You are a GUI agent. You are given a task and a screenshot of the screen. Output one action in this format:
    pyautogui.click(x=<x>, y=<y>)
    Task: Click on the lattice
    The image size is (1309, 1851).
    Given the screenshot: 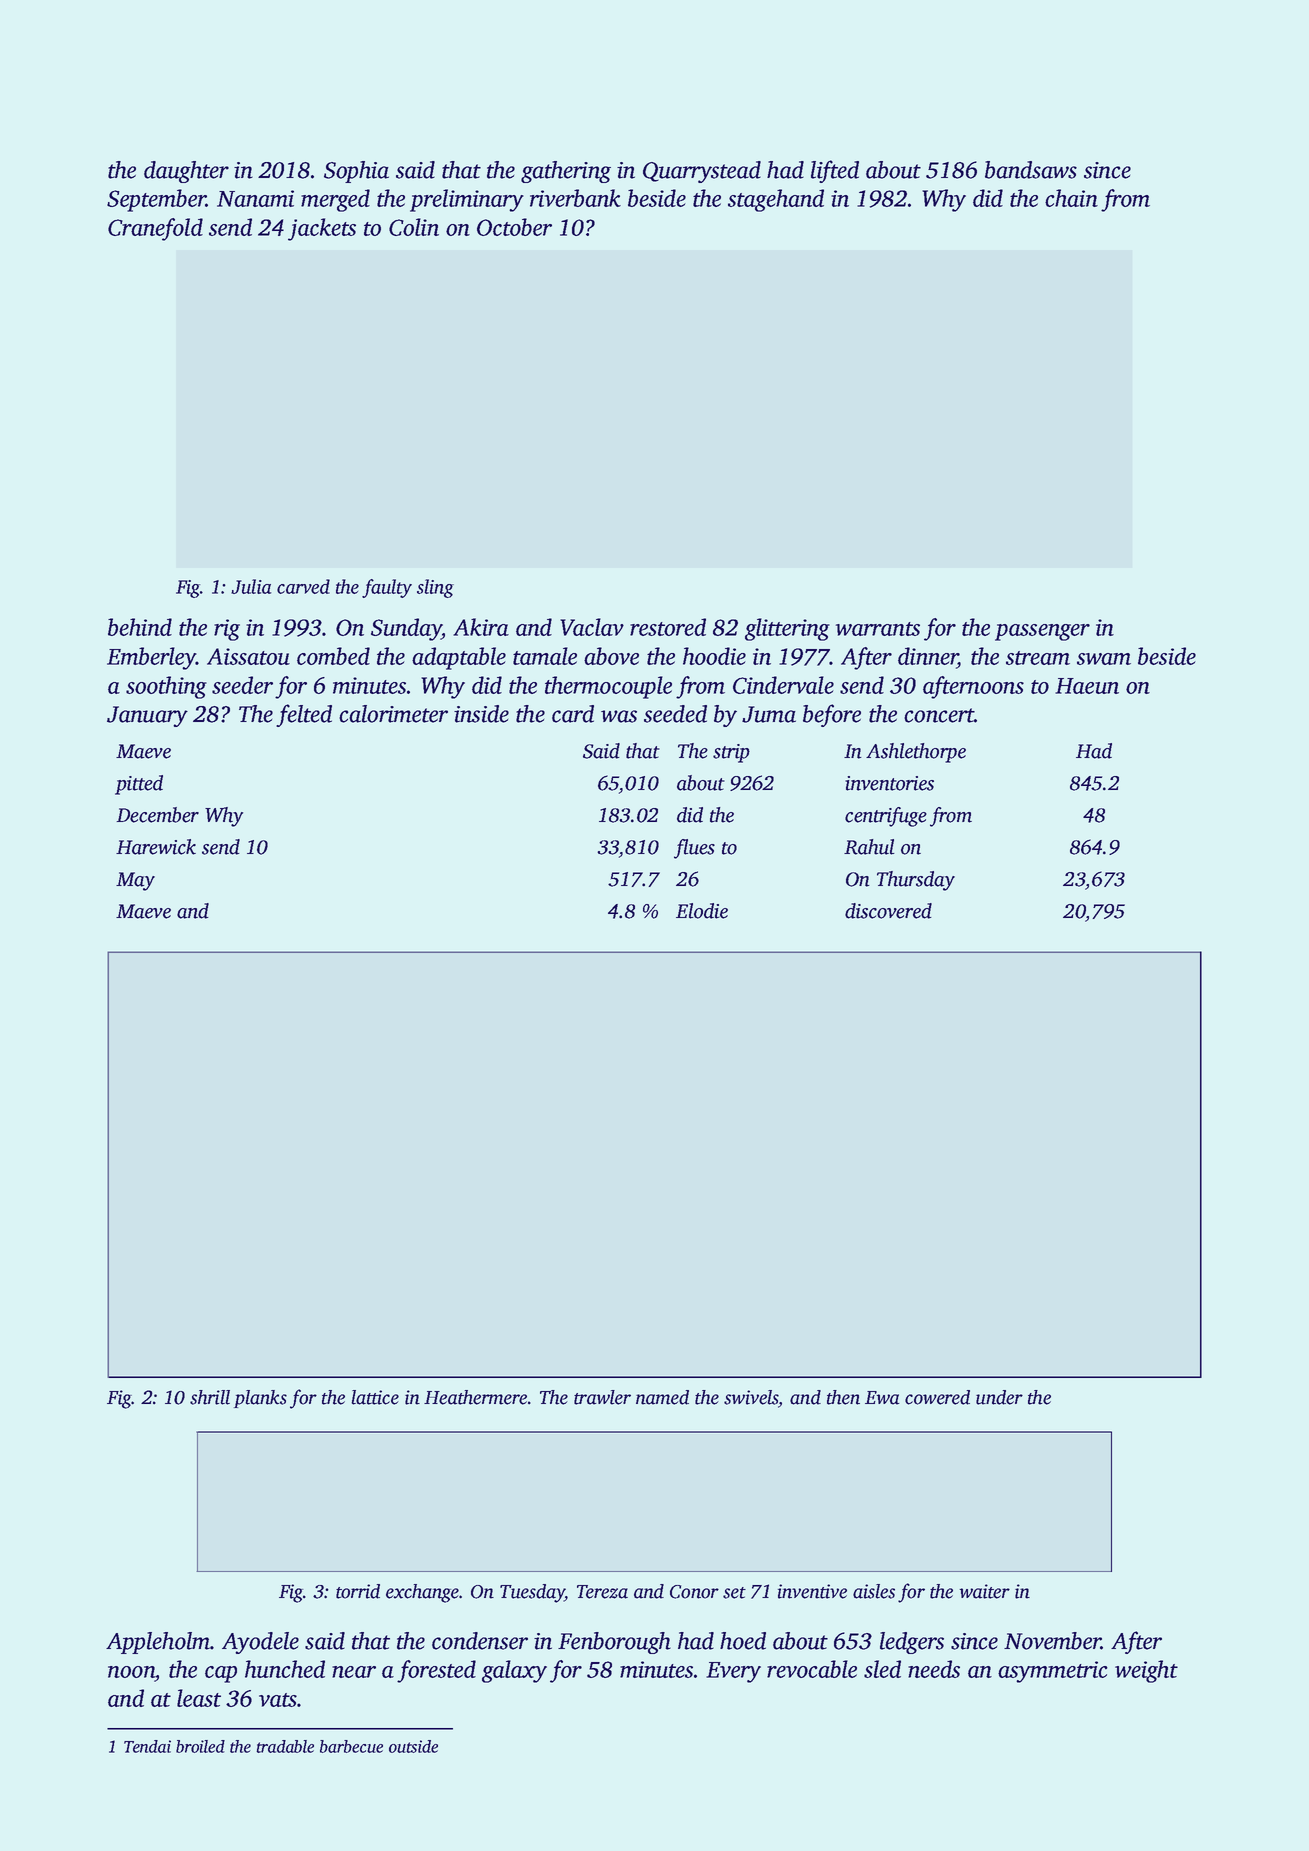 What is the action you would take?
    pyautogui.click(x=375, y=1397)
